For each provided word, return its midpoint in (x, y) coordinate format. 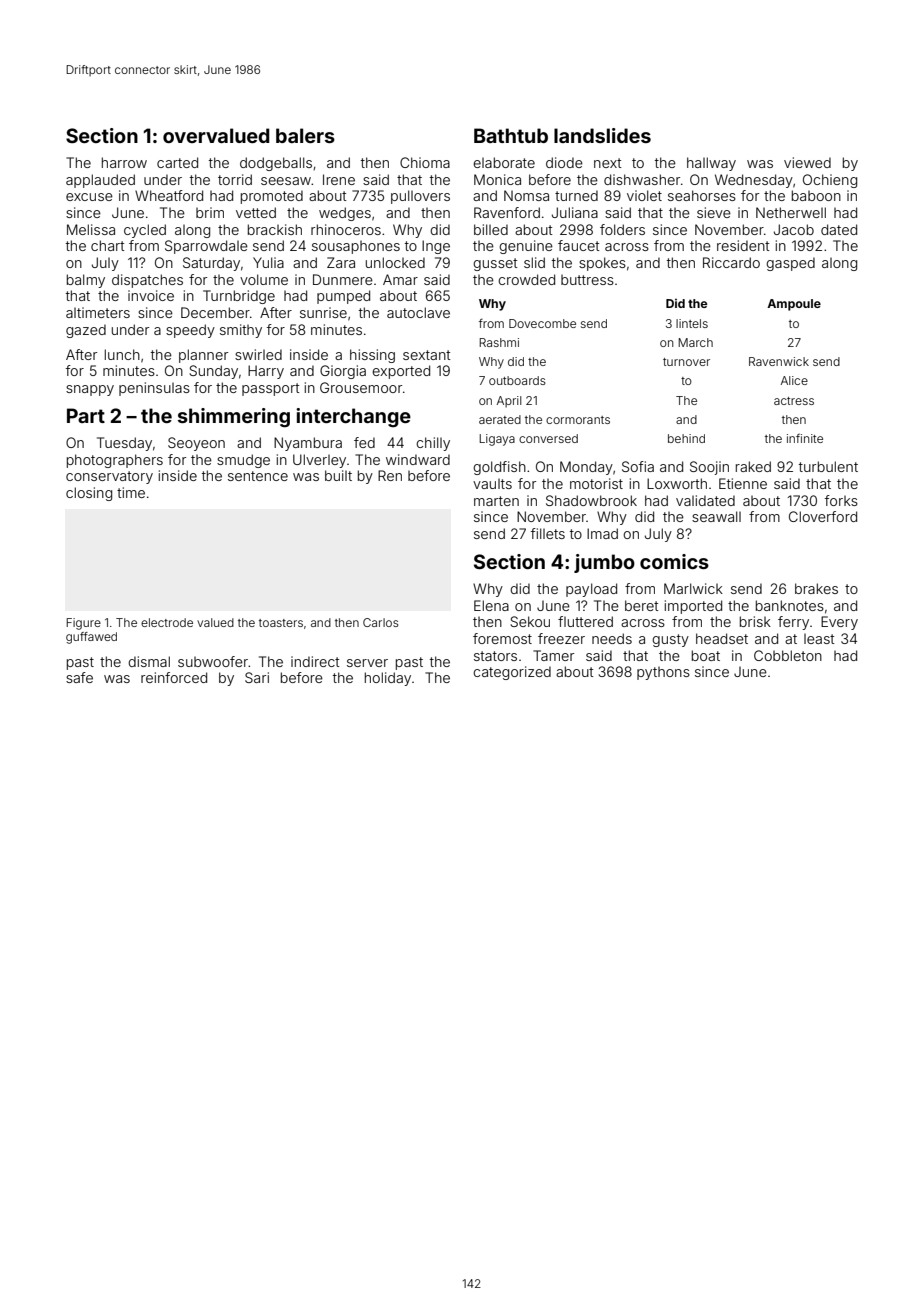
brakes (816, 588)
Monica (497, 179)
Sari (257, 677)
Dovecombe (542, 323)
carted (177, 162)
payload (591, 590)
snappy (90, 390)
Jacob (794, 229)
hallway (711, 164)
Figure (83, 624)
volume (264, 279)
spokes (602, 264)
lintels (692, 323)
